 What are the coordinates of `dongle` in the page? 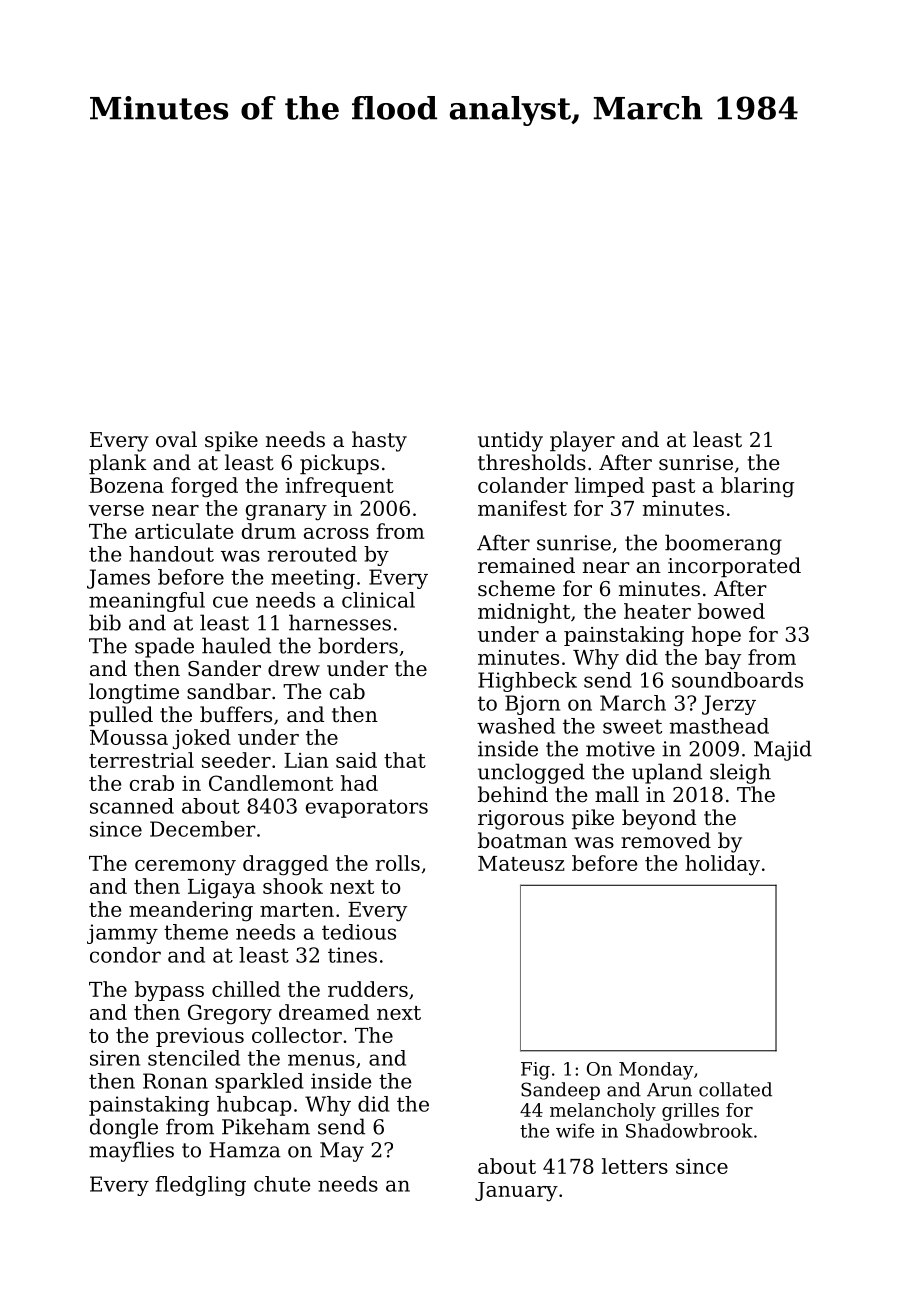 It's located at (124, 1128).
